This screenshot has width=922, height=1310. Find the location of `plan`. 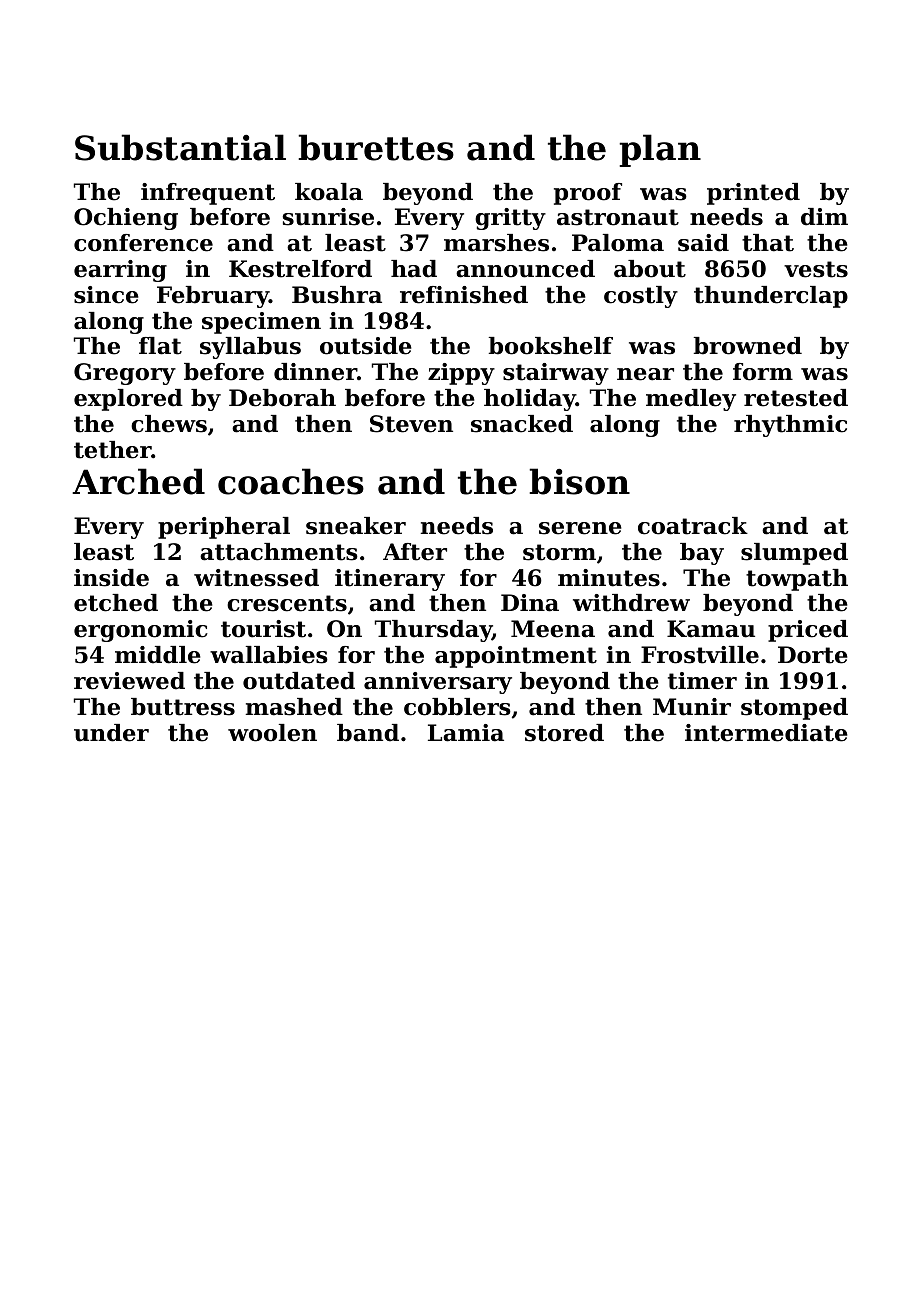

plan is located at coordinates (660, 150).
